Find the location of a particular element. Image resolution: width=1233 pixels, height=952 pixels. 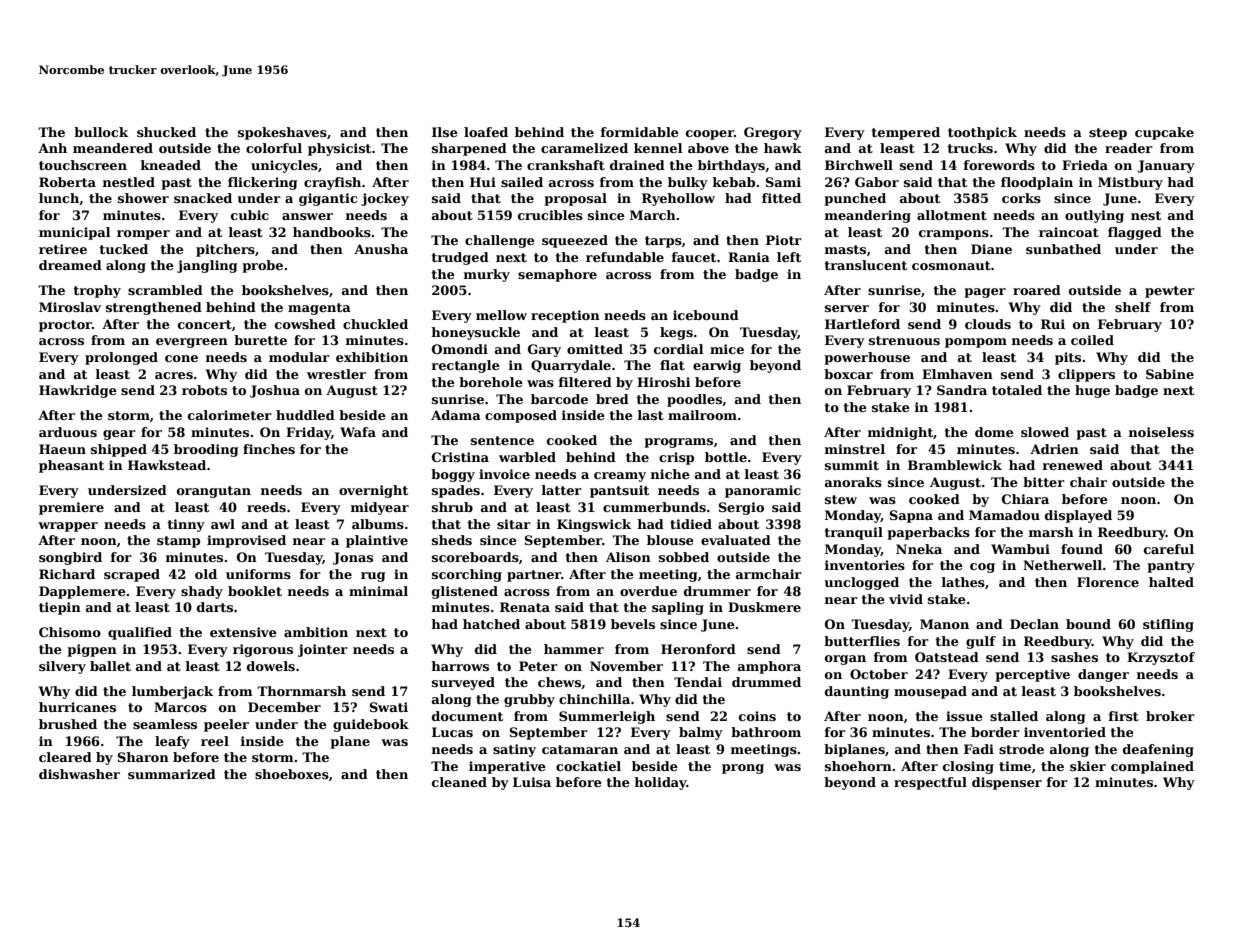

shoeboxes is located at coordinates (292, 774).
